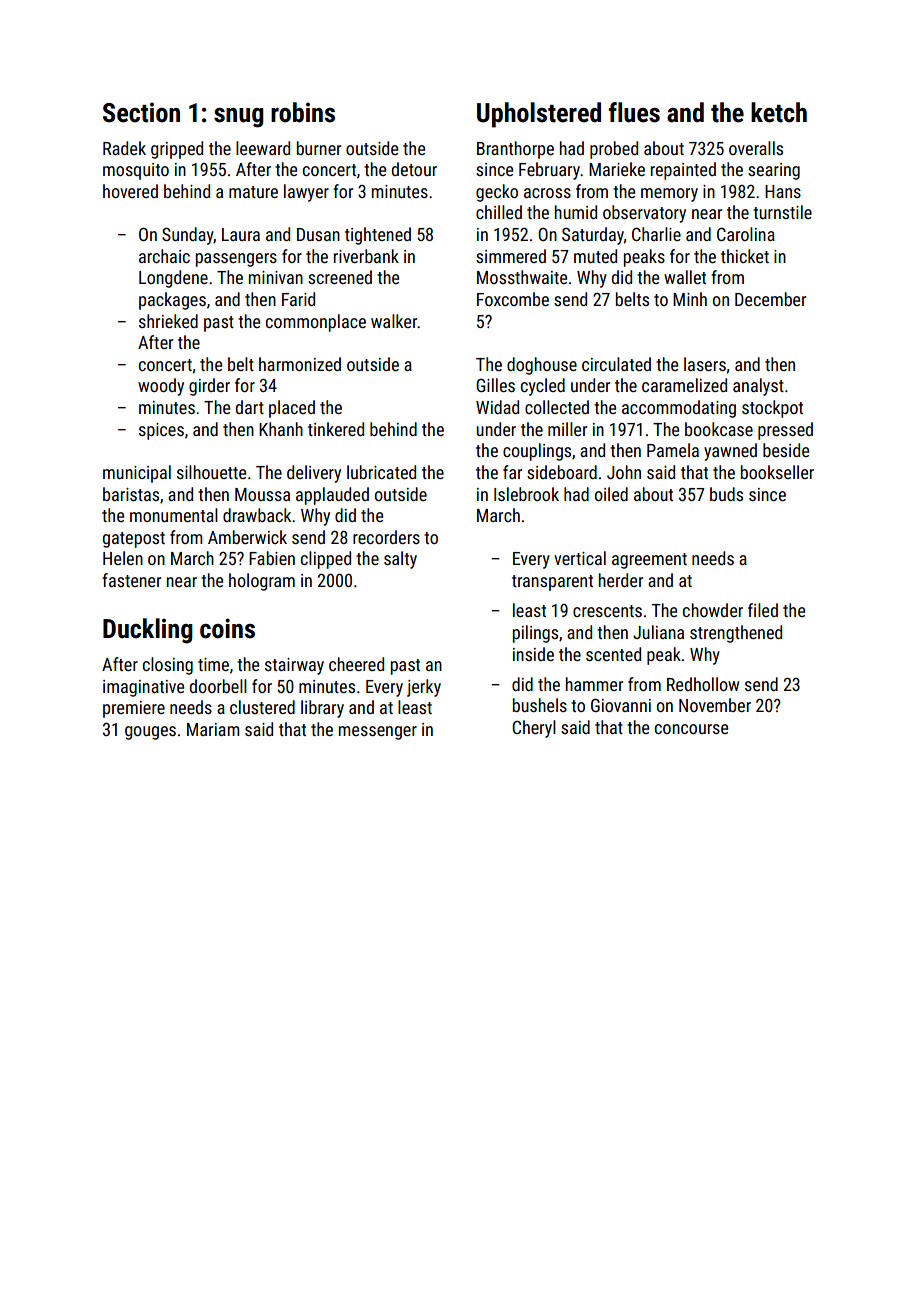 Image resolution: width=924 pixels, height=1311 pixels. What do you see at coordinates (656, 234) in the screenshot?
I see `Charlie` at bounding box center [656, 234].
